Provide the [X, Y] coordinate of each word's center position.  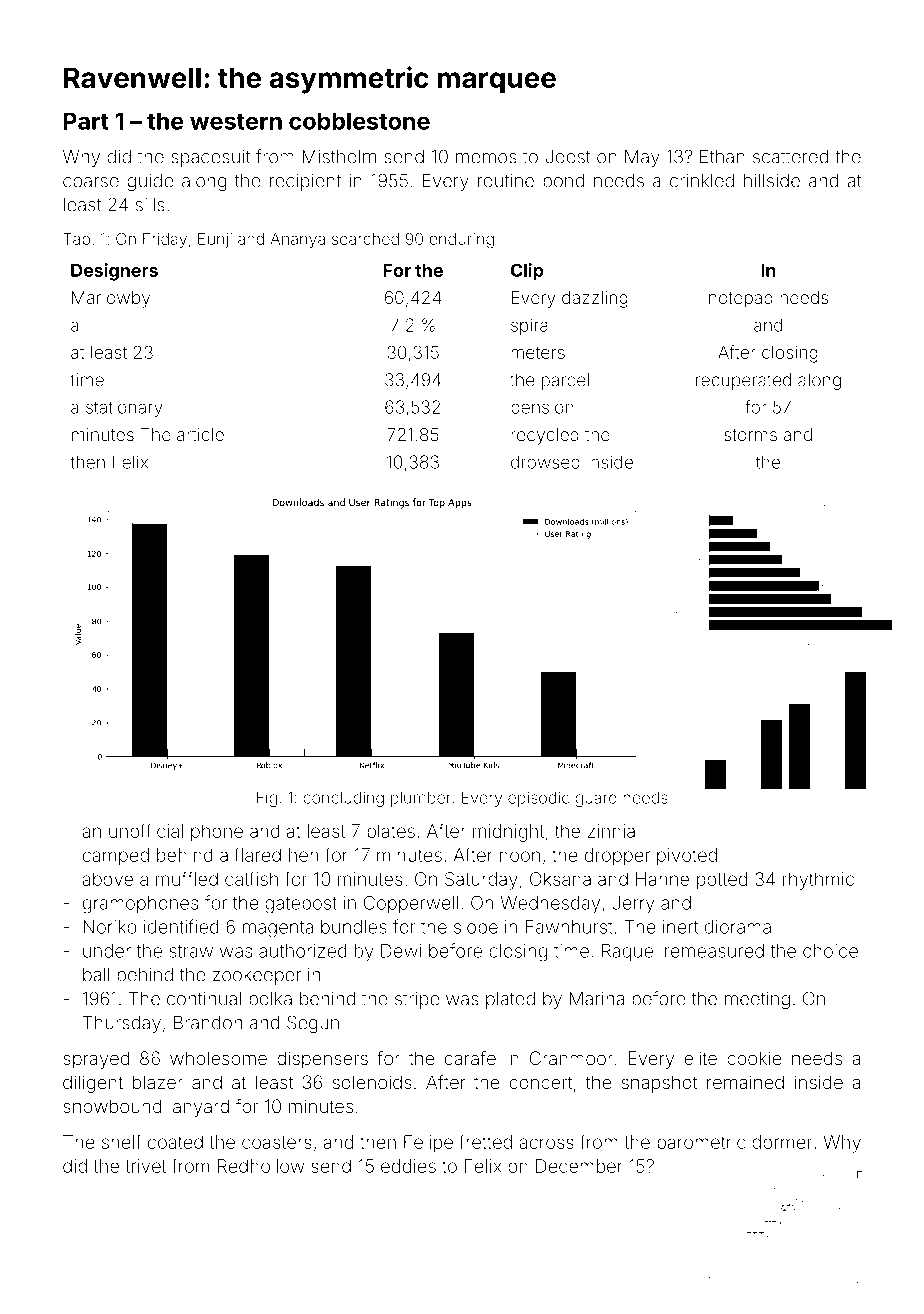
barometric [701, 1142]
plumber [421, 799]
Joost [568, 157]
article [200, 434]
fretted [485, 1141]
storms [750, 435]
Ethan [722, 156]
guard [596, 799]
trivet [146, 1166]
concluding [343, 799]
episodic [538, 799]
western [236, 121]
